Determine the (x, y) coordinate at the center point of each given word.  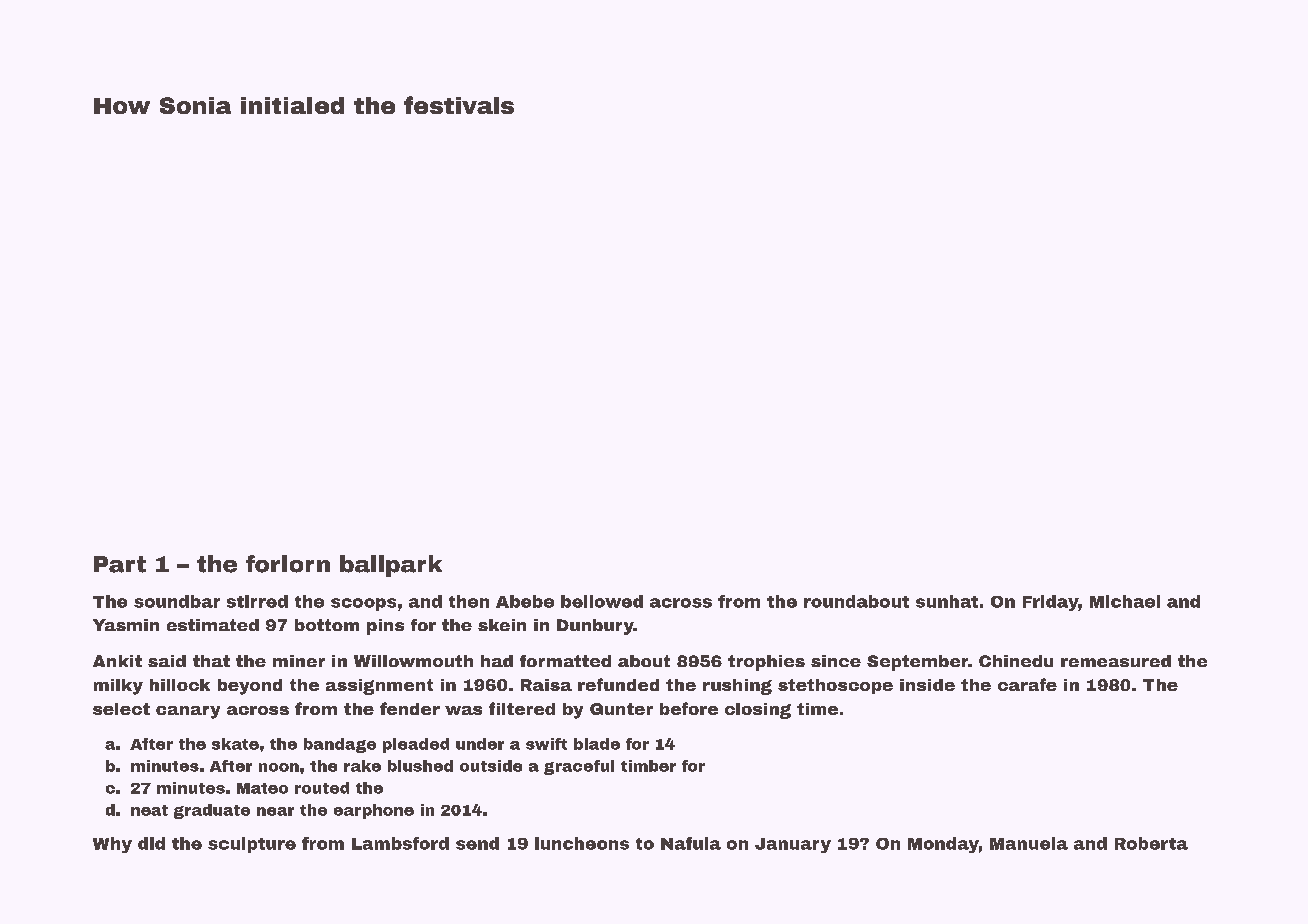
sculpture (252, 845)
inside (927, 685)
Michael (1125, 601)
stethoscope (835, 686)
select (121, 709)
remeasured (1116, 661)
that (211, 661)
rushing (737, 687)
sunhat (947, 601)
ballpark (391, 566)
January (793, 845)
